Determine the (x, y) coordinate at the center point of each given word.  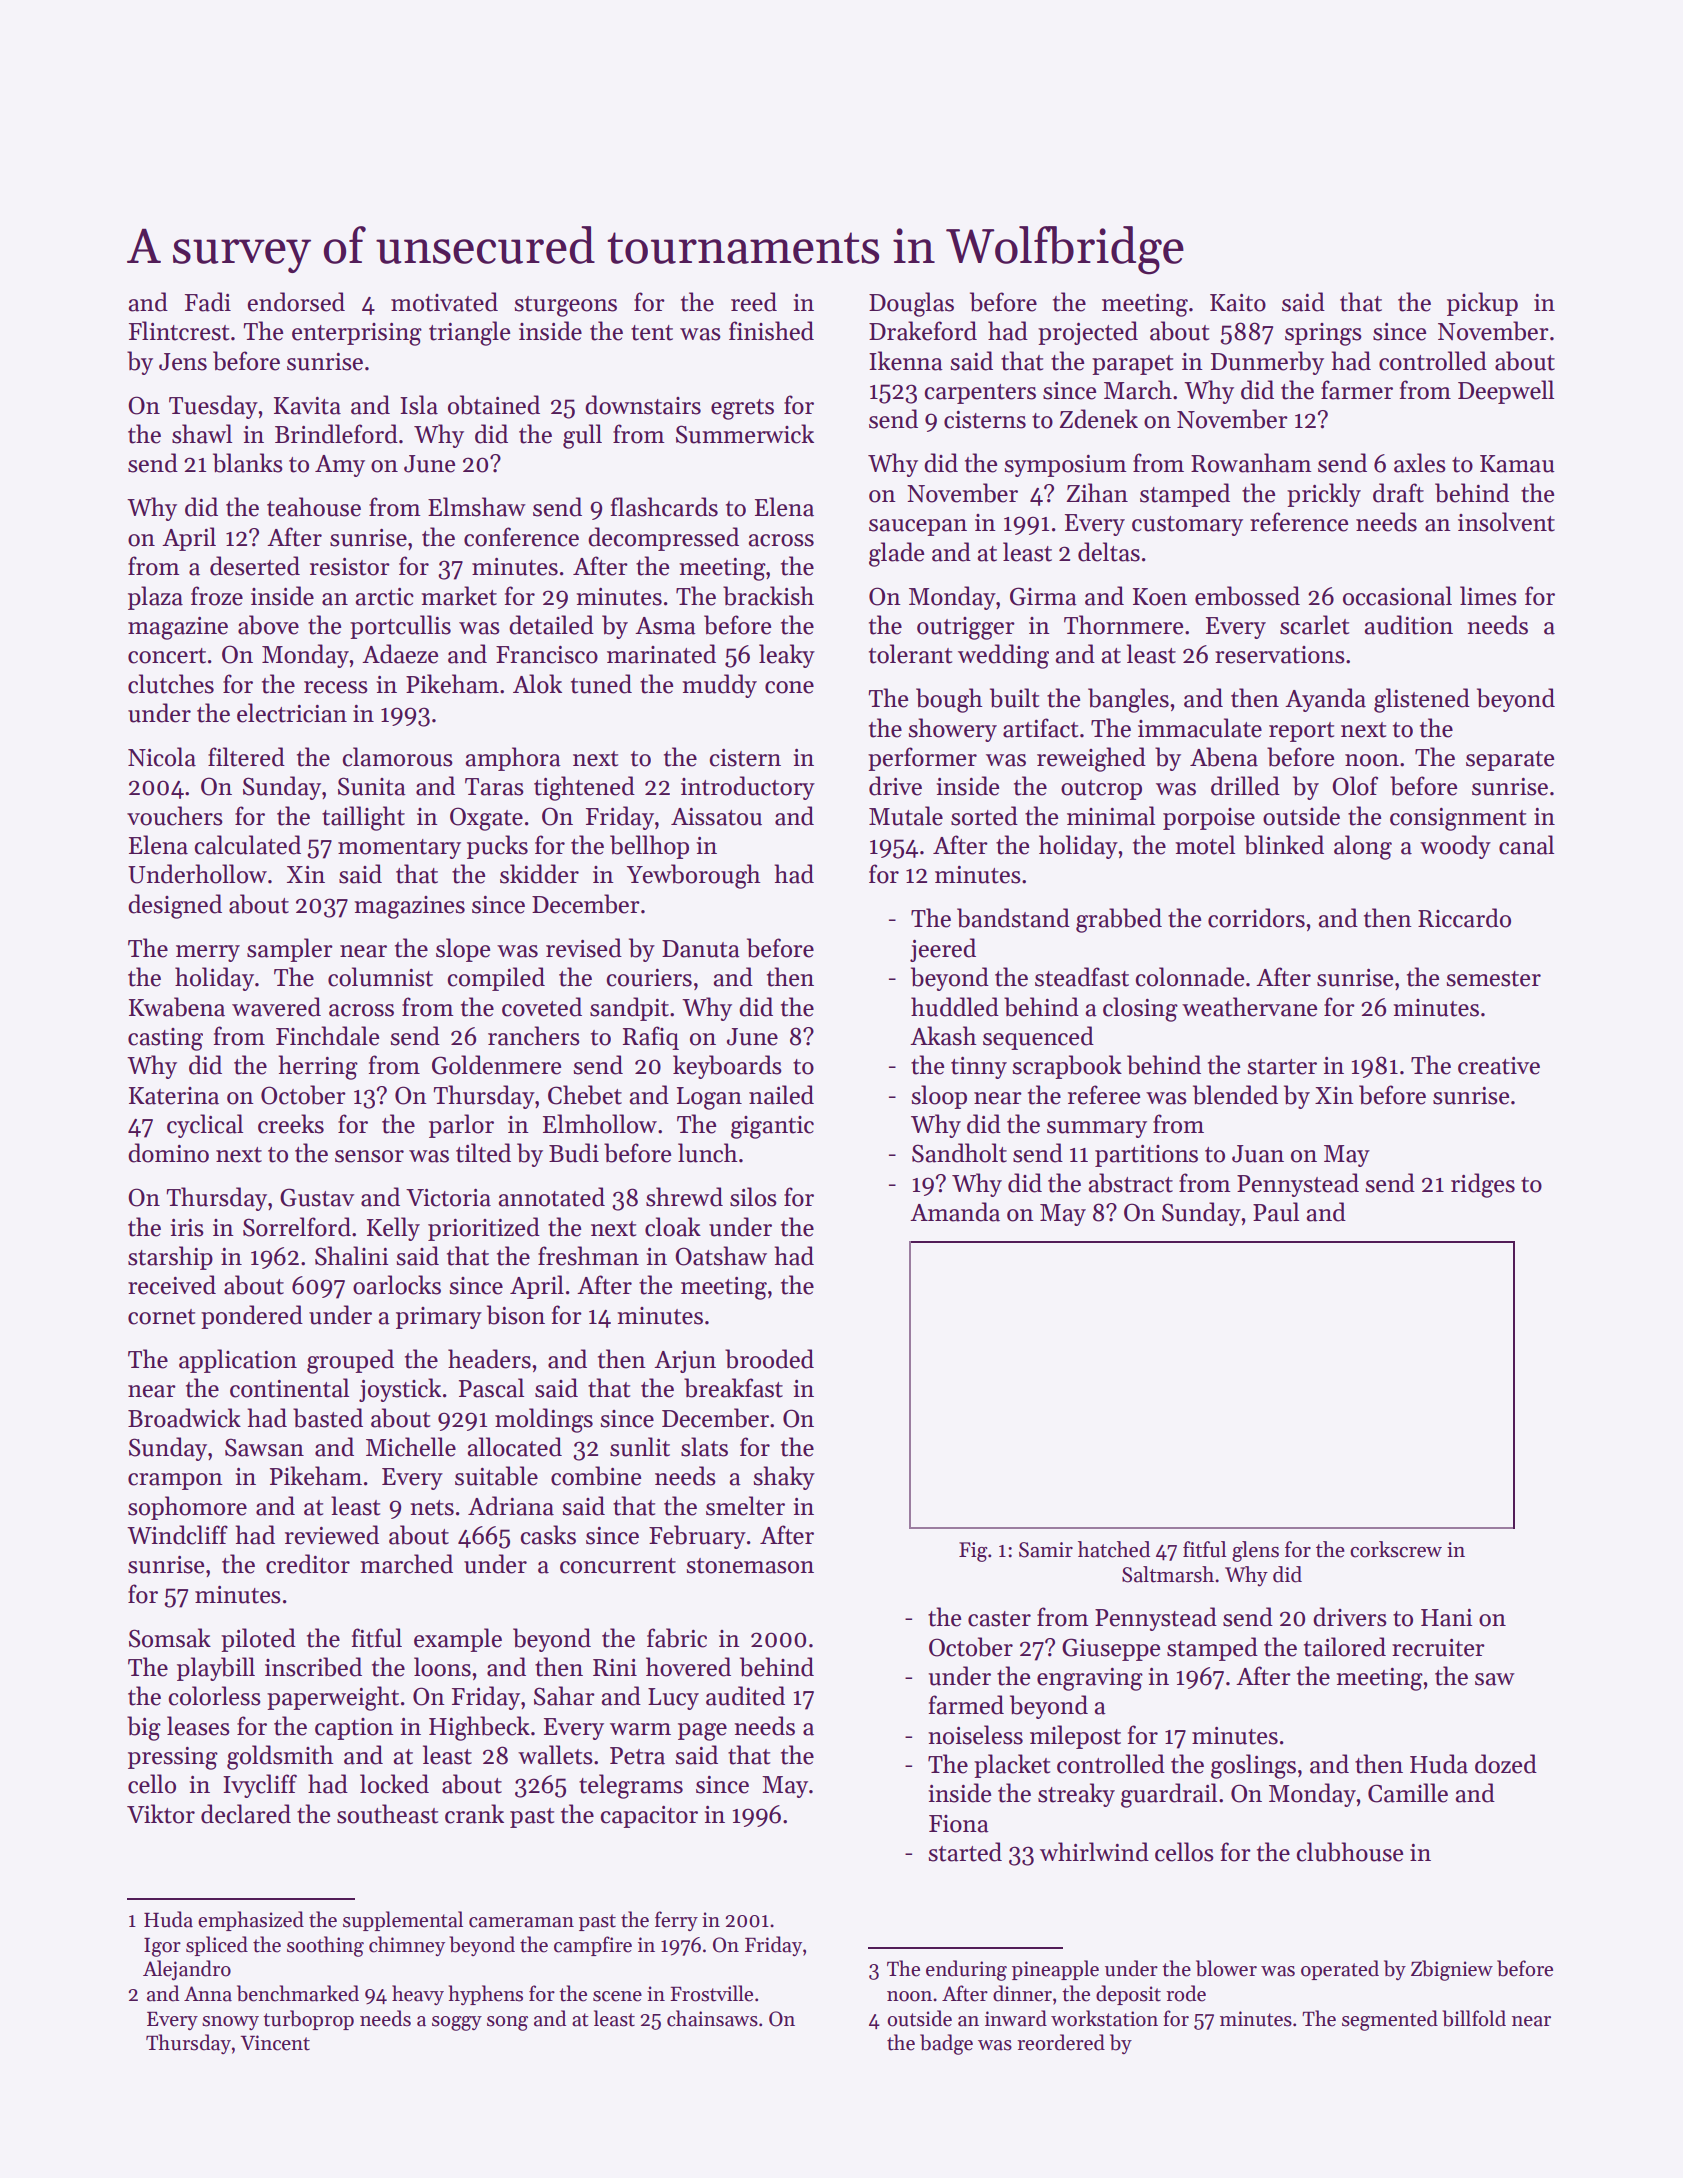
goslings (1253, 1766)
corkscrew (1396, 1549)
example (458, 1640)
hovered (688, 1667)
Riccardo (1464, 918)
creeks (291, 1124)
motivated (444, 302)
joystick (400, 1390)
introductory (748, 788)
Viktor (161, 1814)
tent (652, 333)
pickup (1482, 304)
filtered (246, 757)
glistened (1422, 700)
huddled (955, 1007)
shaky (784, 1478)
